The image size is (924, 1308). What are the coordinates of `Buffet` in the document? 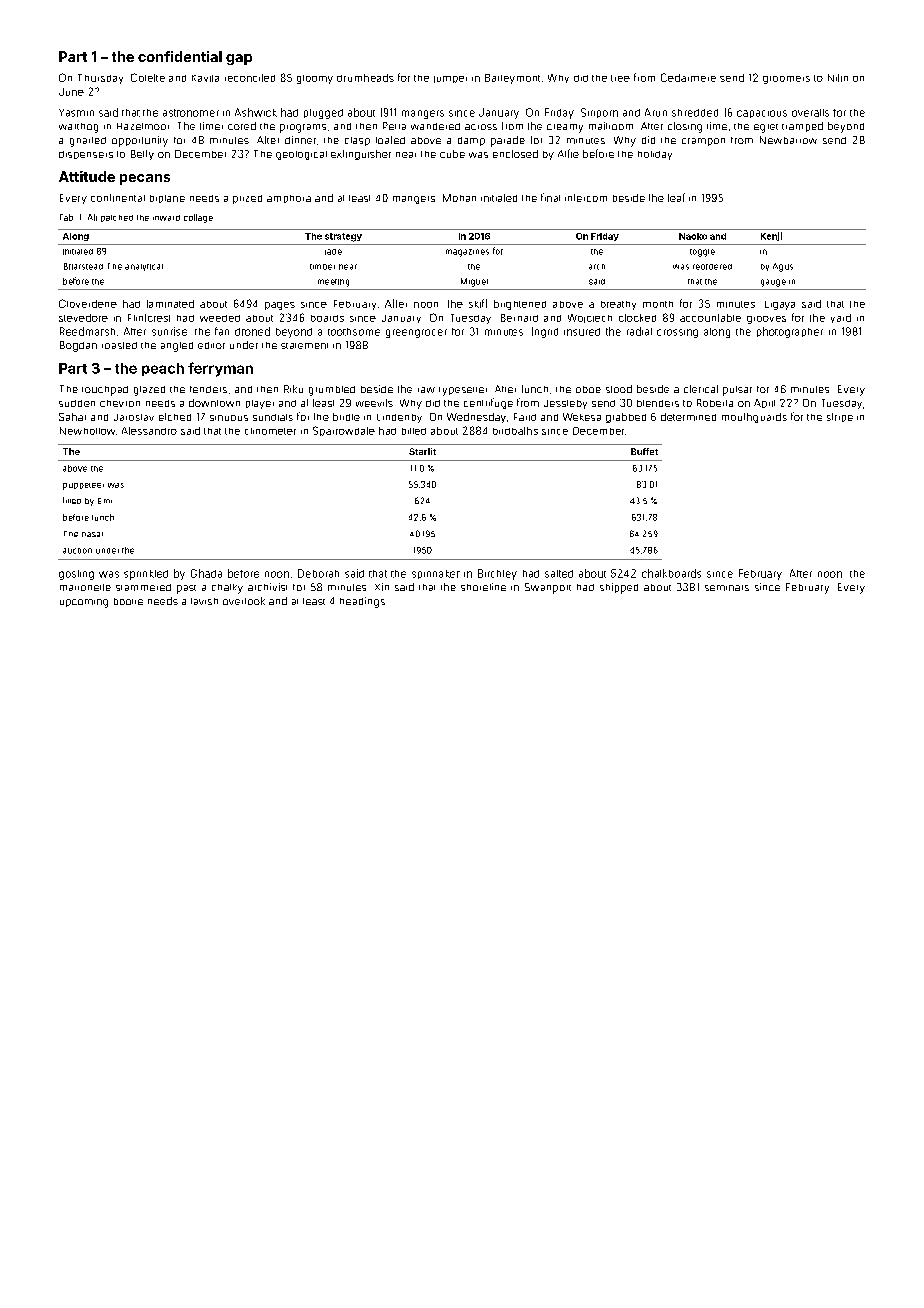 It's located at (644, 451).
